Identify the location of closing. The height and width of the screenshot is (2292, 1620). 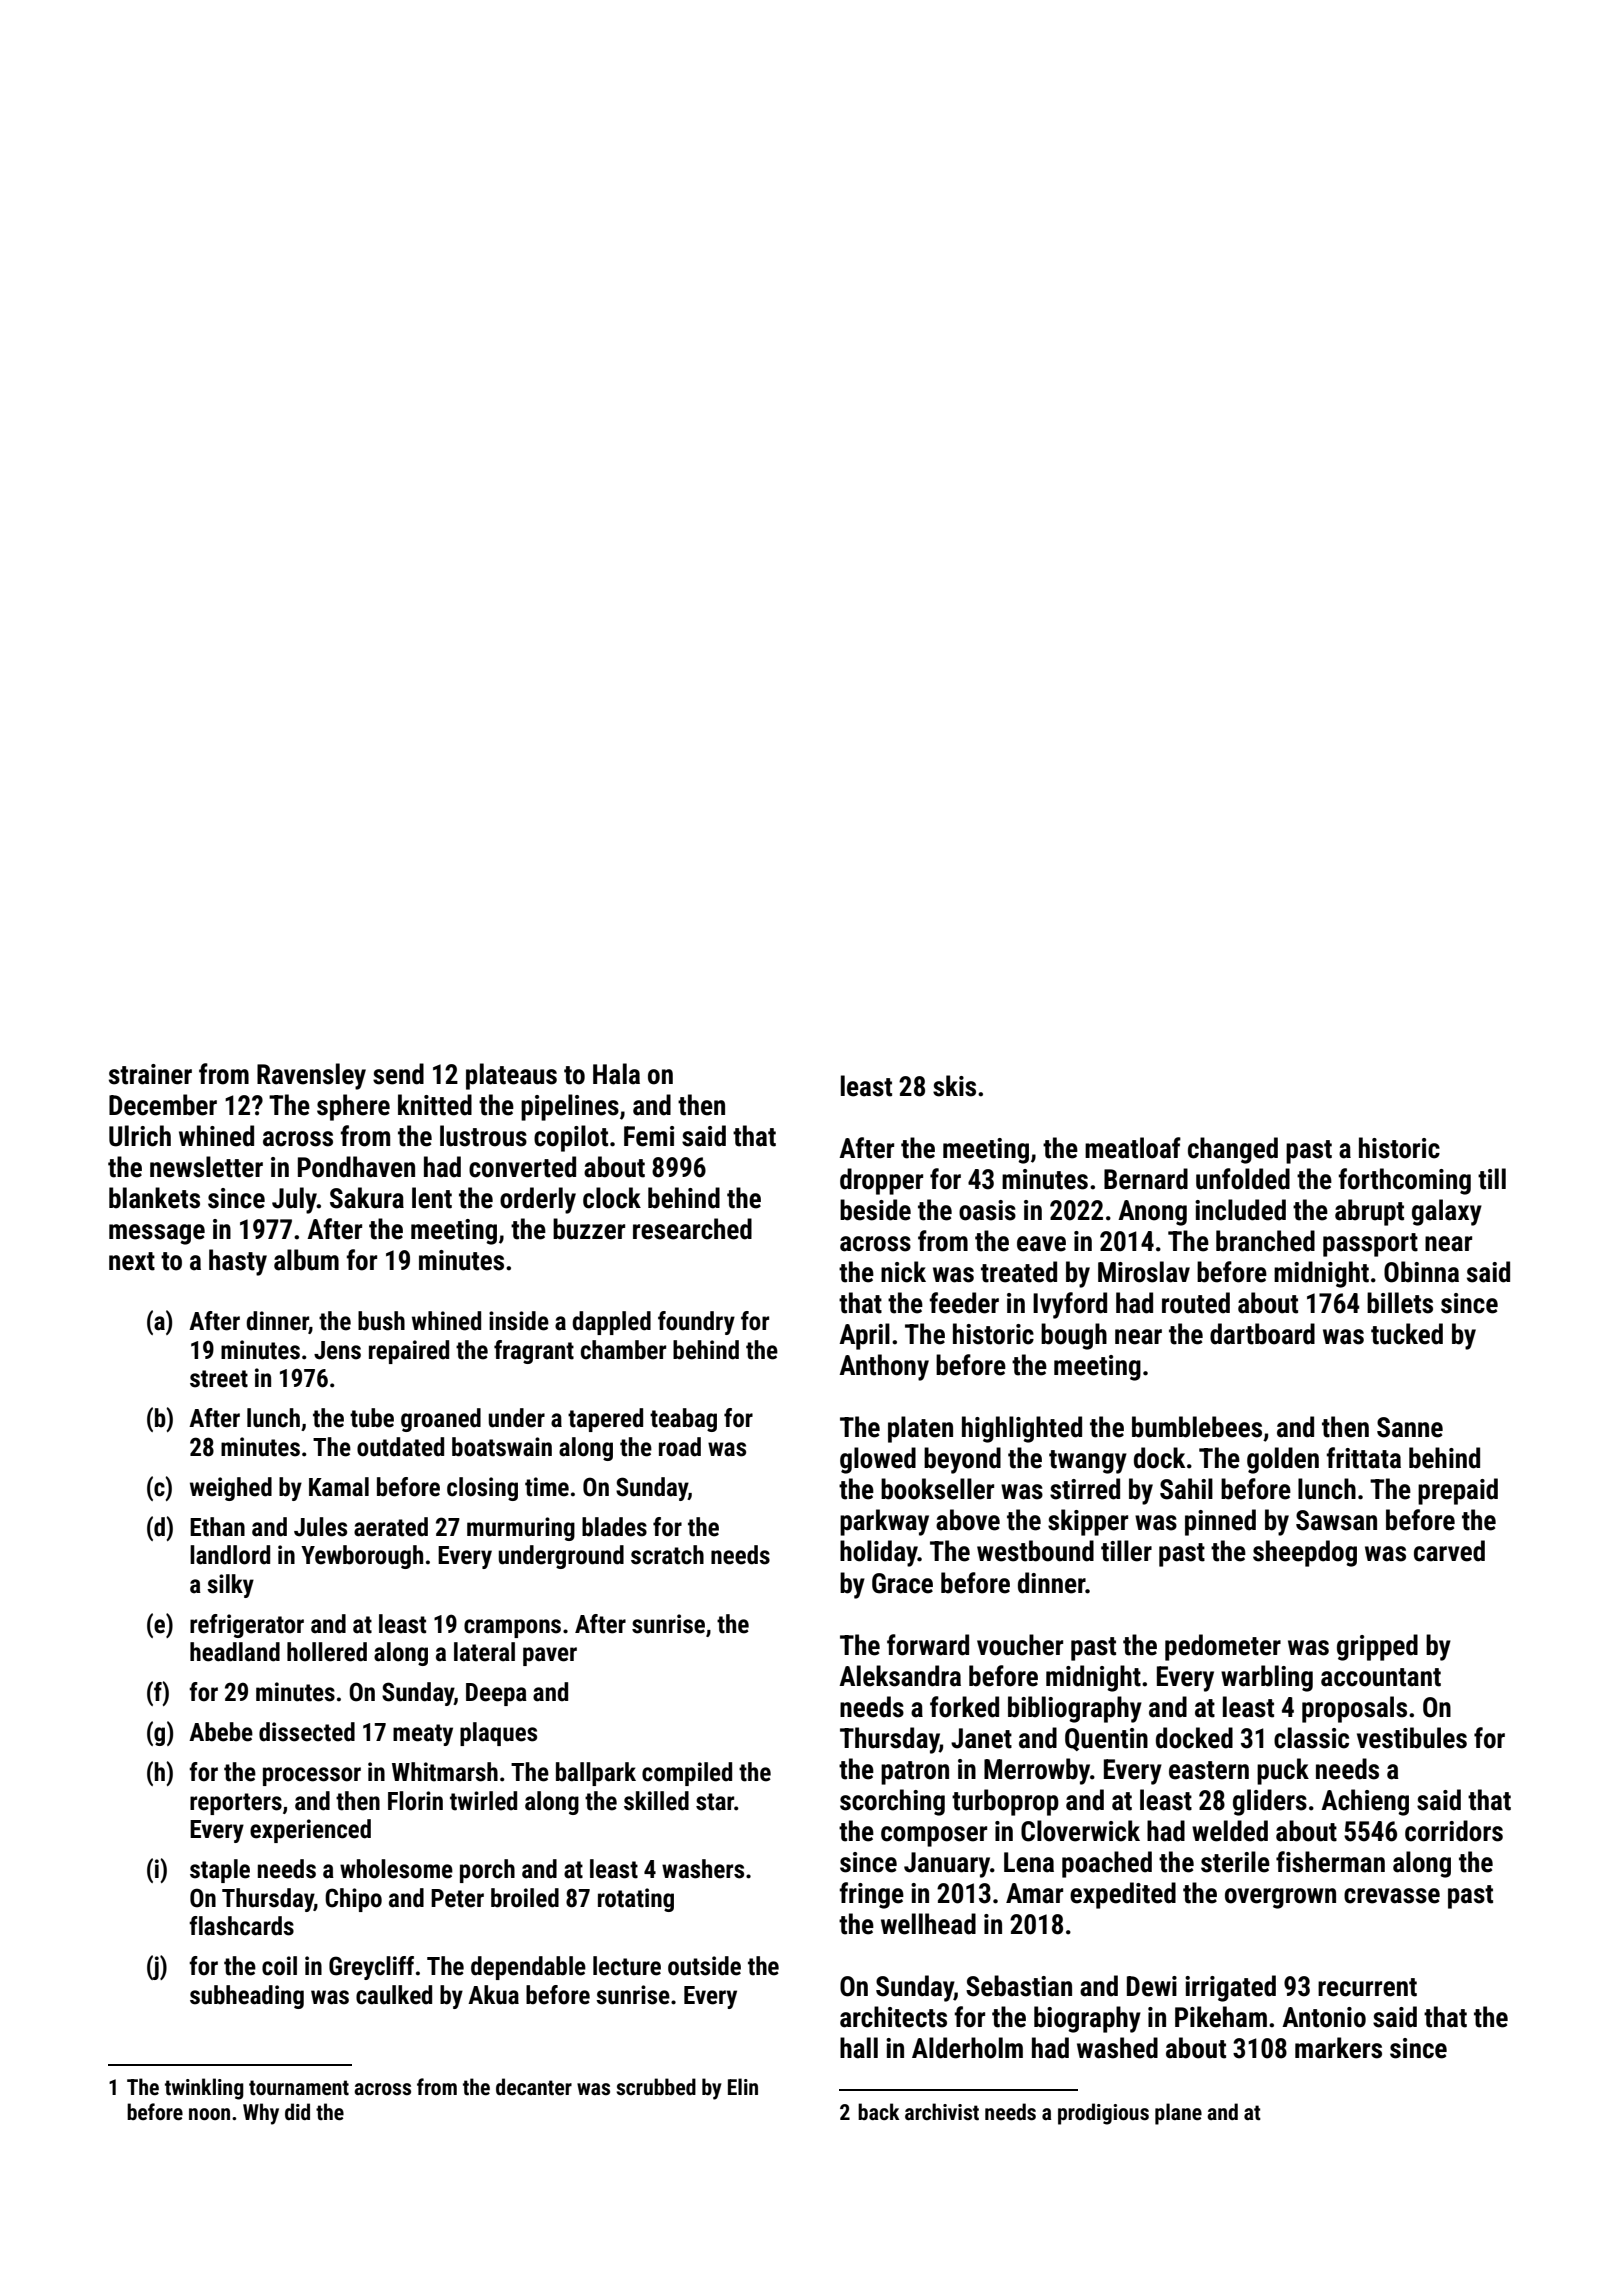
(482, 1489).
